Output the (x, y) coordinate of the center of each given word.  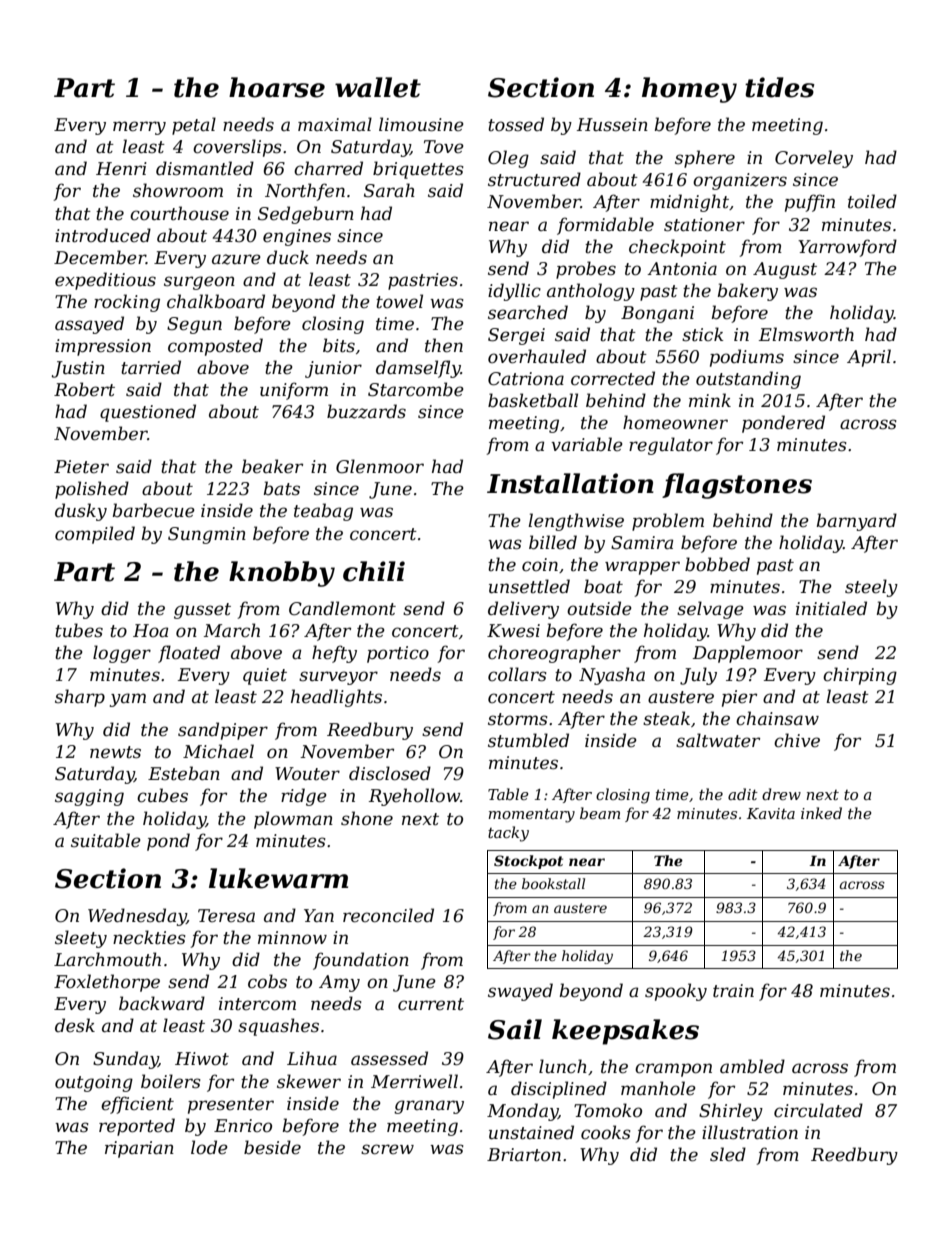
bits (339, 345)
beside (272, 1147)
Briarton (524, 1155)
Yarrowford (847, 248)
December (100, 257)
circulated (818, 1110)
